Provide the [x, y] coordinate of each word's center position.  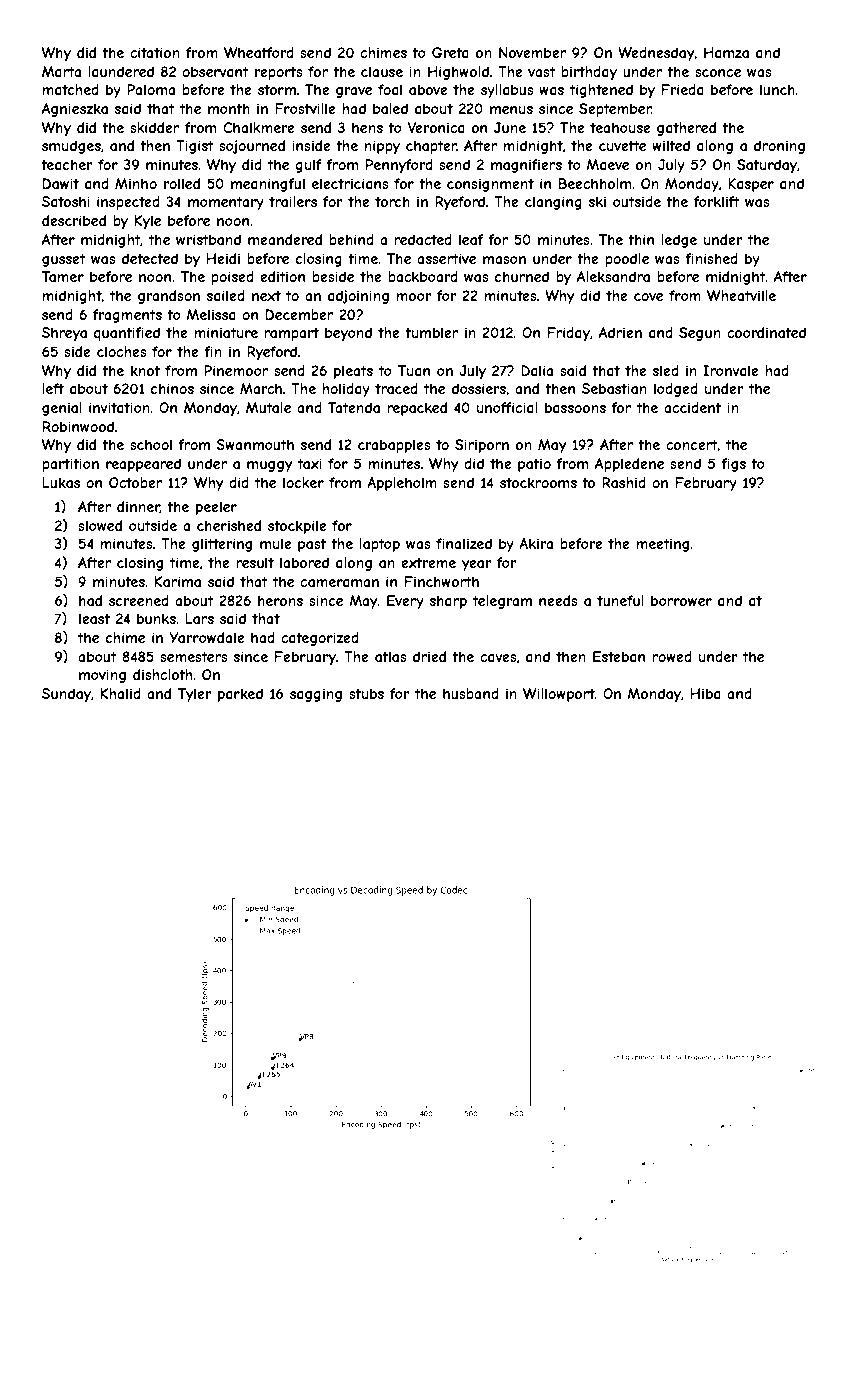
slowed [100, 525]
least [94, 618]
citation [155, 52]
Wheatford [259, 52]
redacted [423, 239]
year [477, 565]
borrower [681, 600]
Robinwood [78, 426]
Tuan [414, 370]
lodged [676, 390]
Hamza [726, 52]
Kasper [751, 185]
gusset [64, 260]
